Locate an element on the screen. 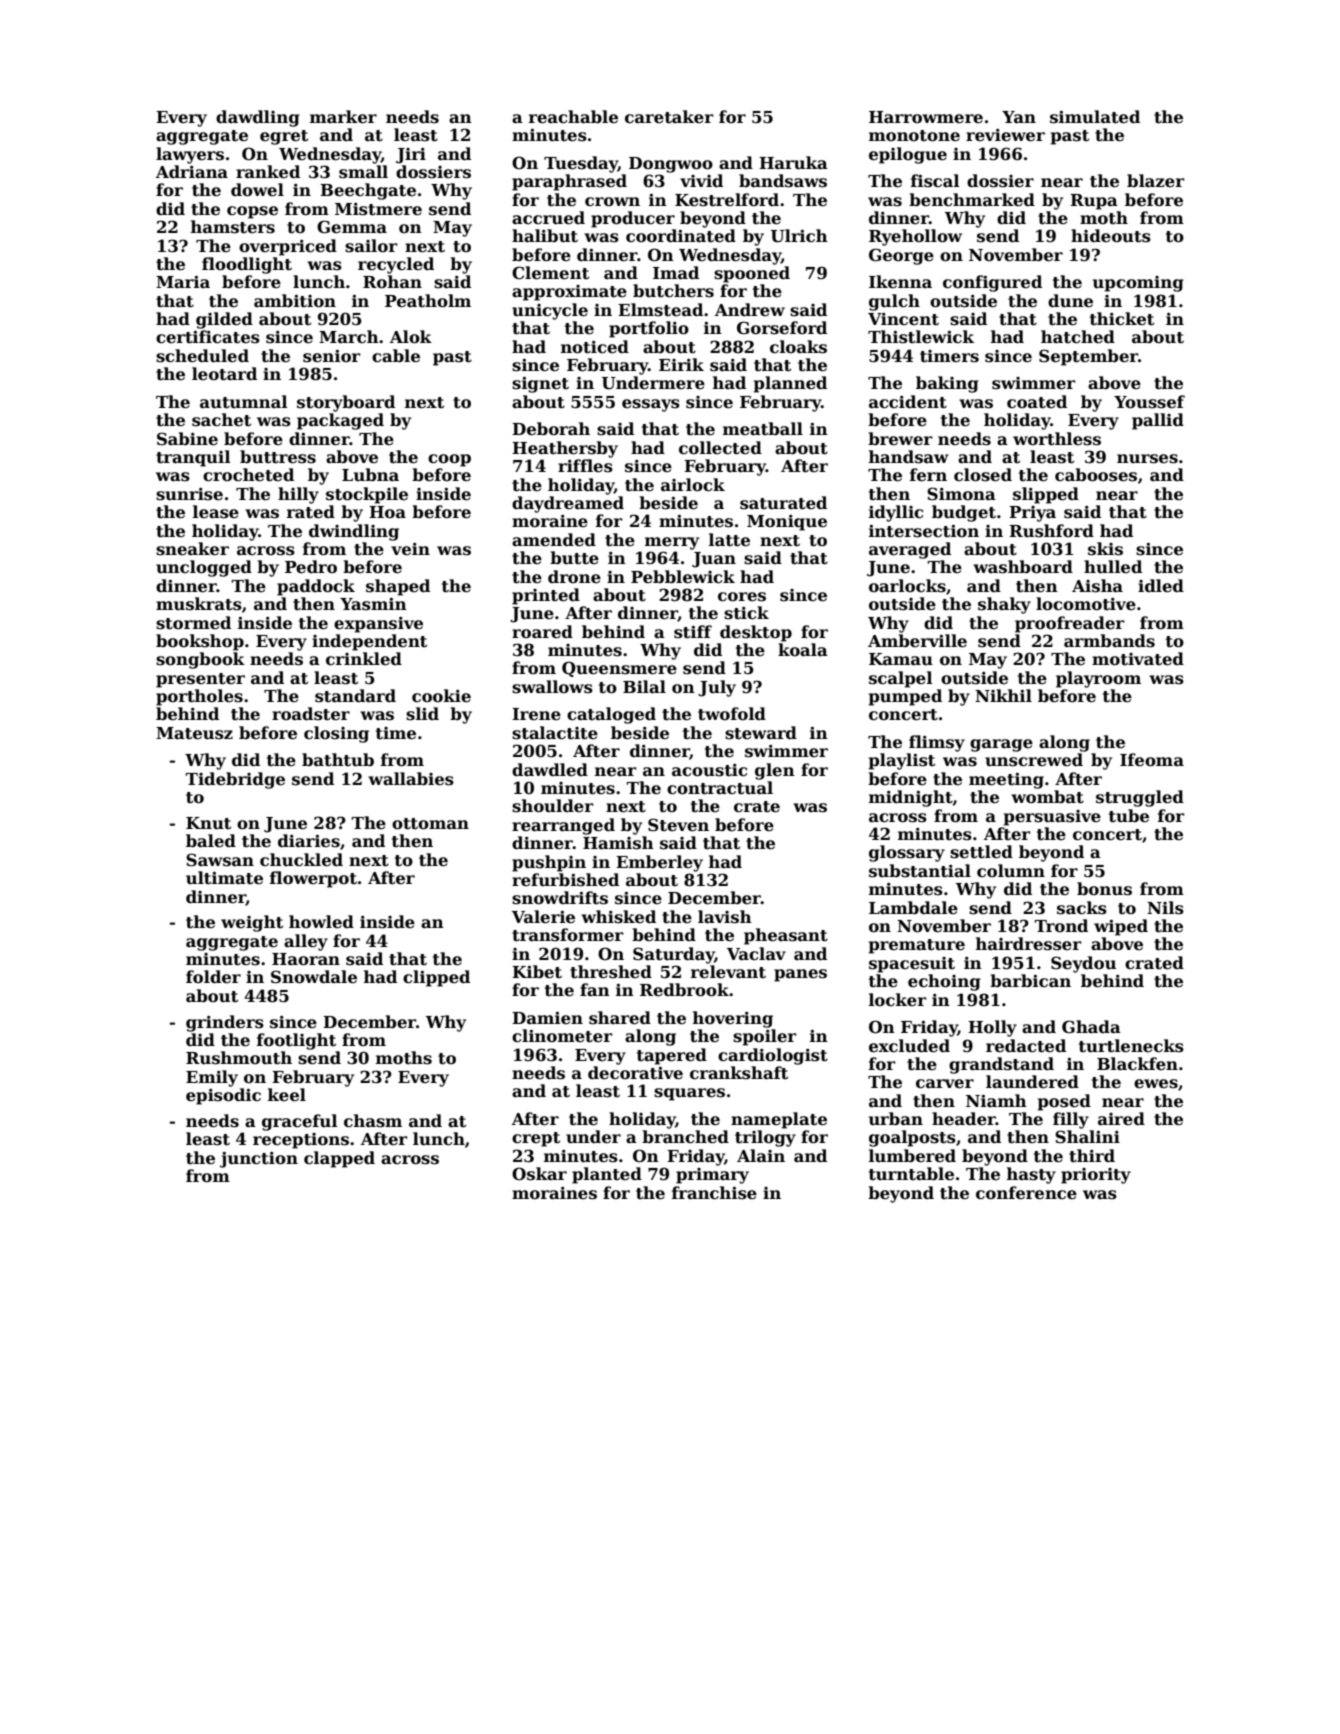 This screenshot has height=1734, width=1340. panes is located at coordinates (800, 975).
